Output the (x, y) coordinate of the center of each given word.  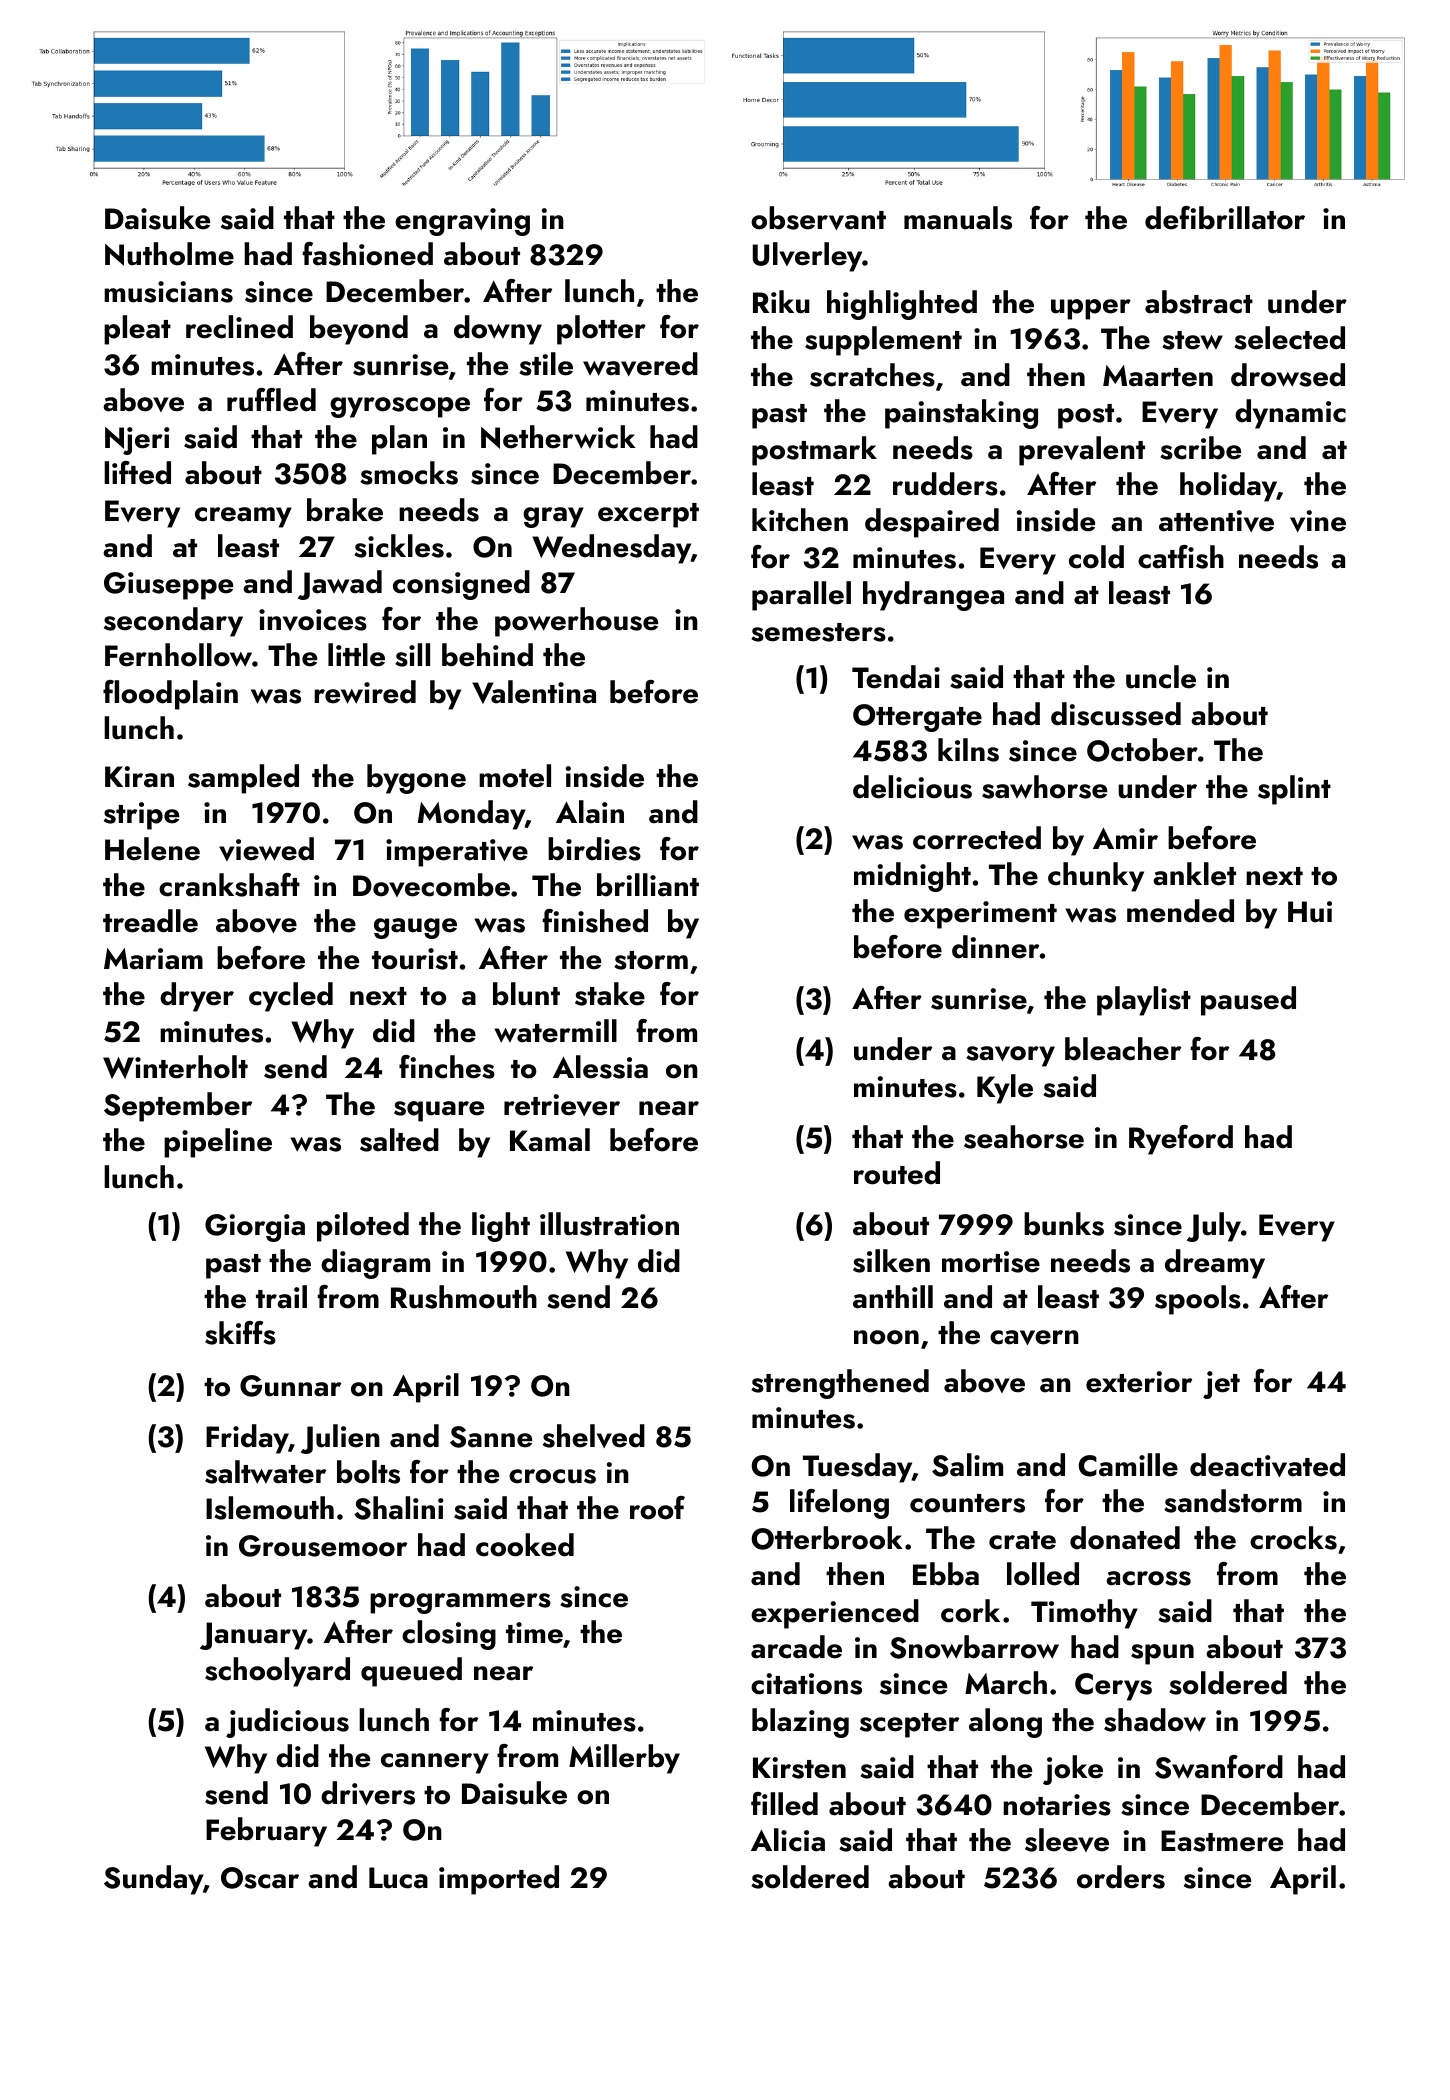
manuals (958, 218)
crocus (552, 1476)
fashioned (368, 254)
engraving (462, 222)
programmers (460, 1603)
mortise (991, 1262)
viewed (266, 849)
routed (897, 1173)
